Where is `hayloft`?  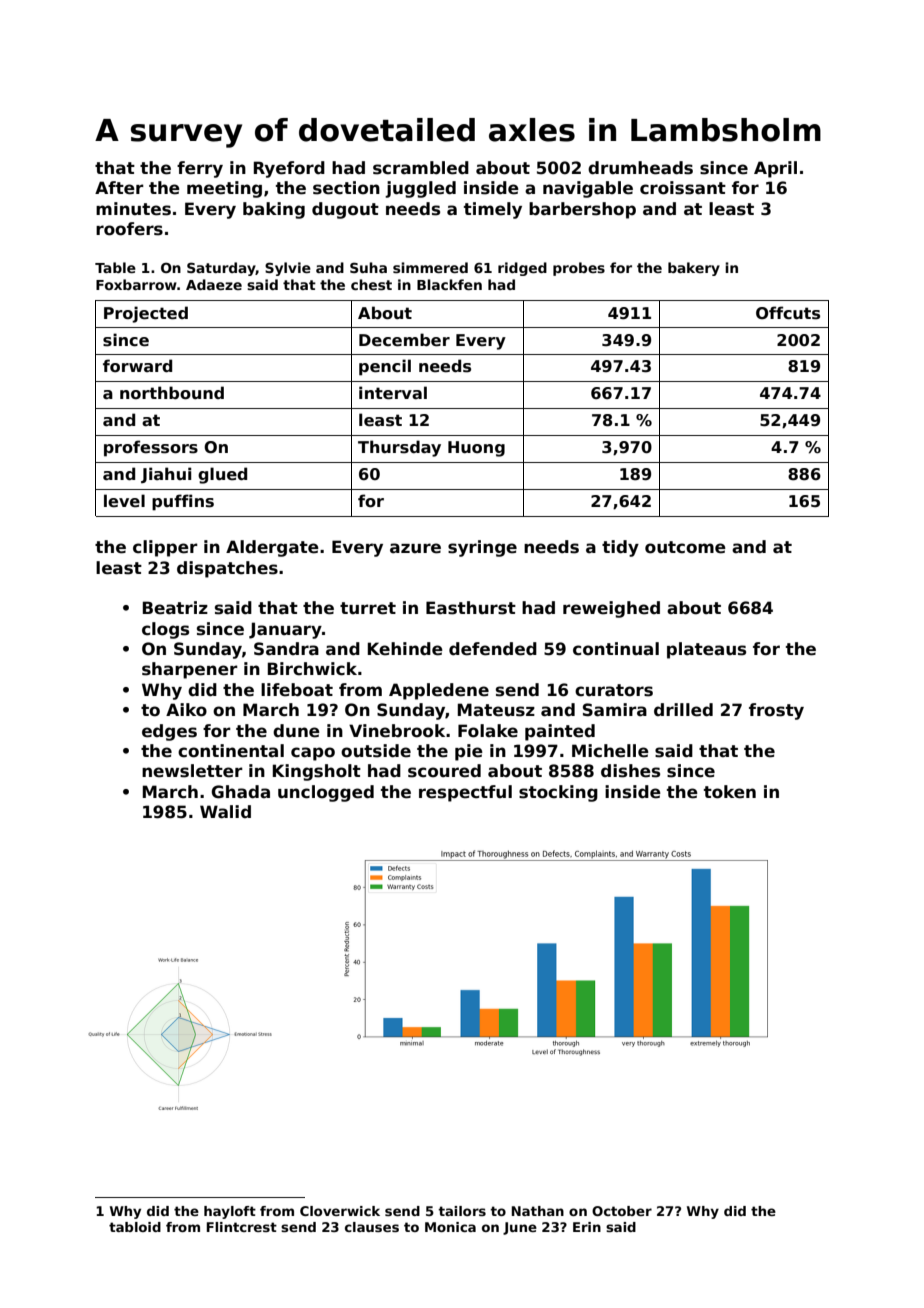 hayloft is located at coordinates (230, 1212).
